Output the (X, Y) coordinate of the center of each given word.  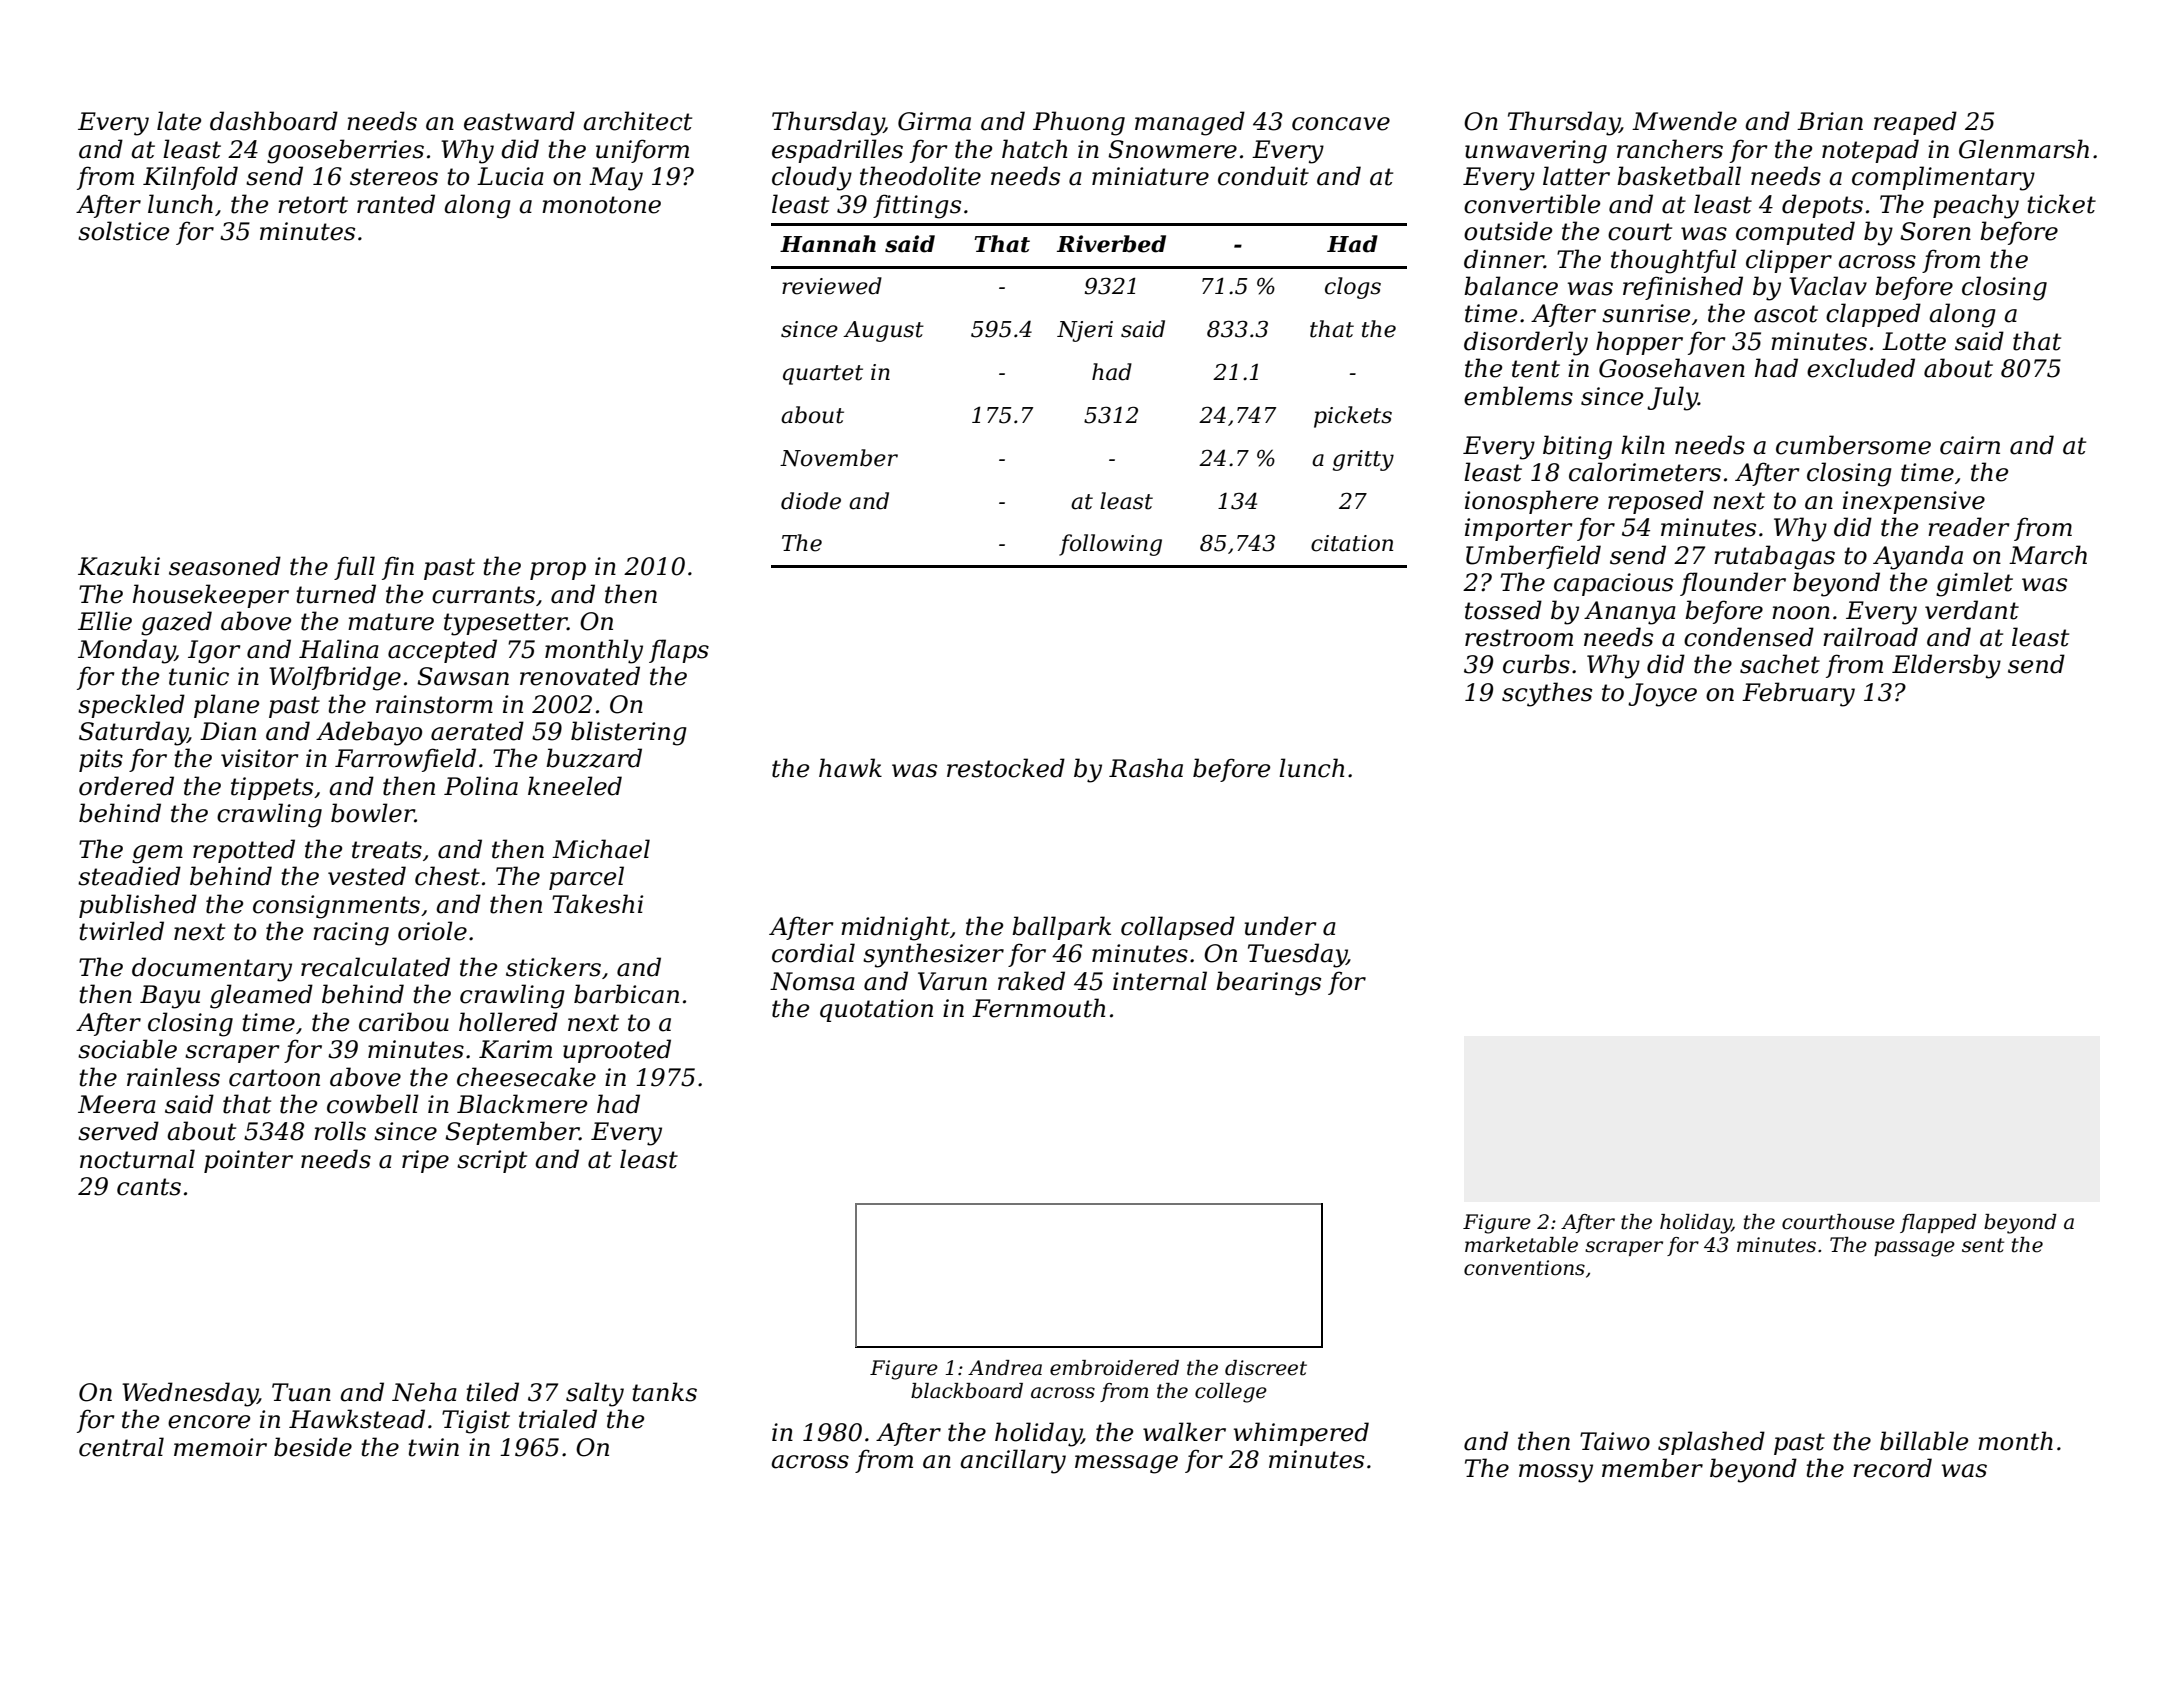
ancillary (1013, 1461)
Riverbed (1111, 244)
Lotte (1914, 341)
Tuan (301, 1392)
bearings (1268, 983)
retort (313, 205)
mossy (1556, 1473)
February (1798, 694)
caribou (404, 1022)
